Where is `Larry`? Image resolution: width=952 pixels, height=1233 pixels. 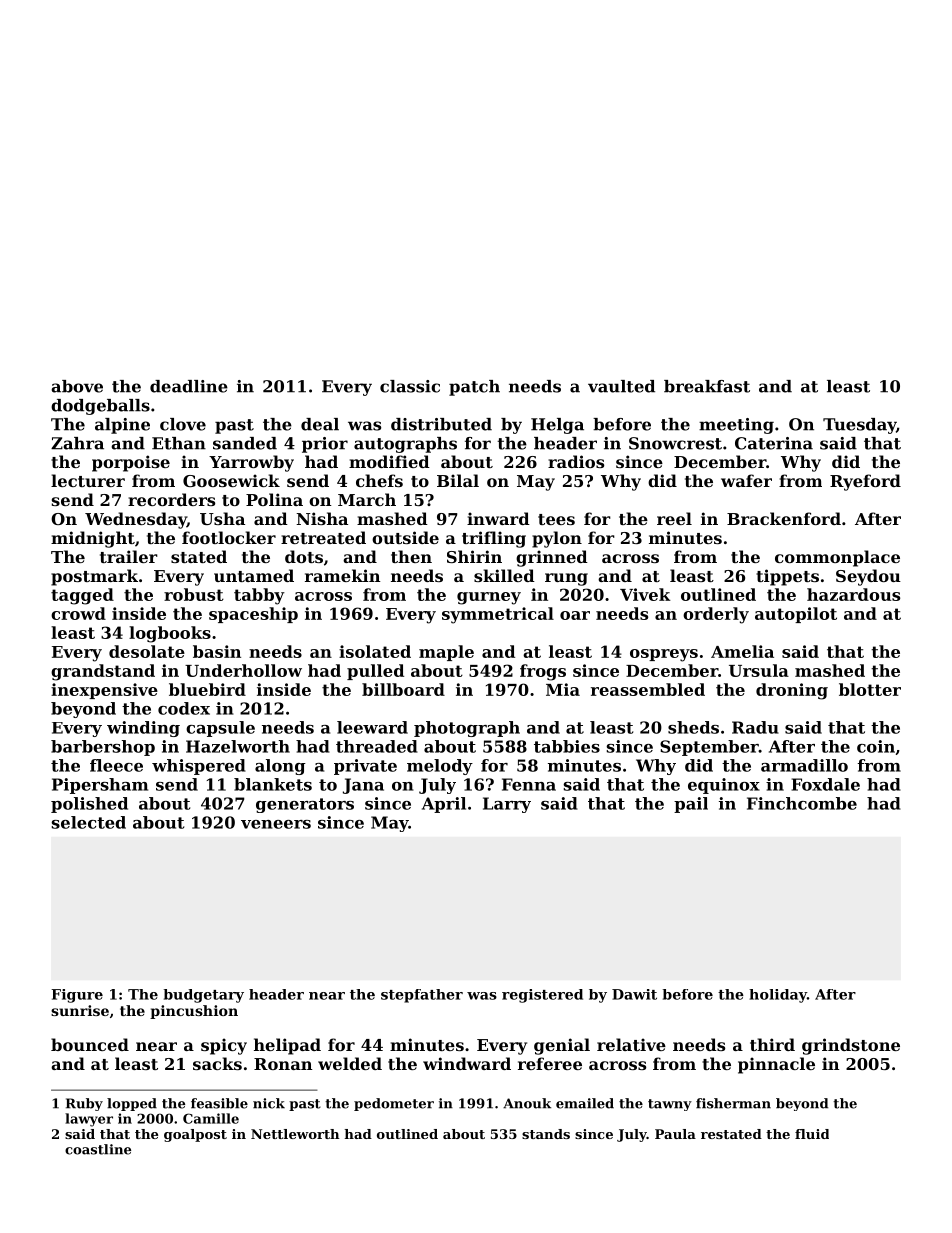 Larry is located at coordinates (507, 805).
